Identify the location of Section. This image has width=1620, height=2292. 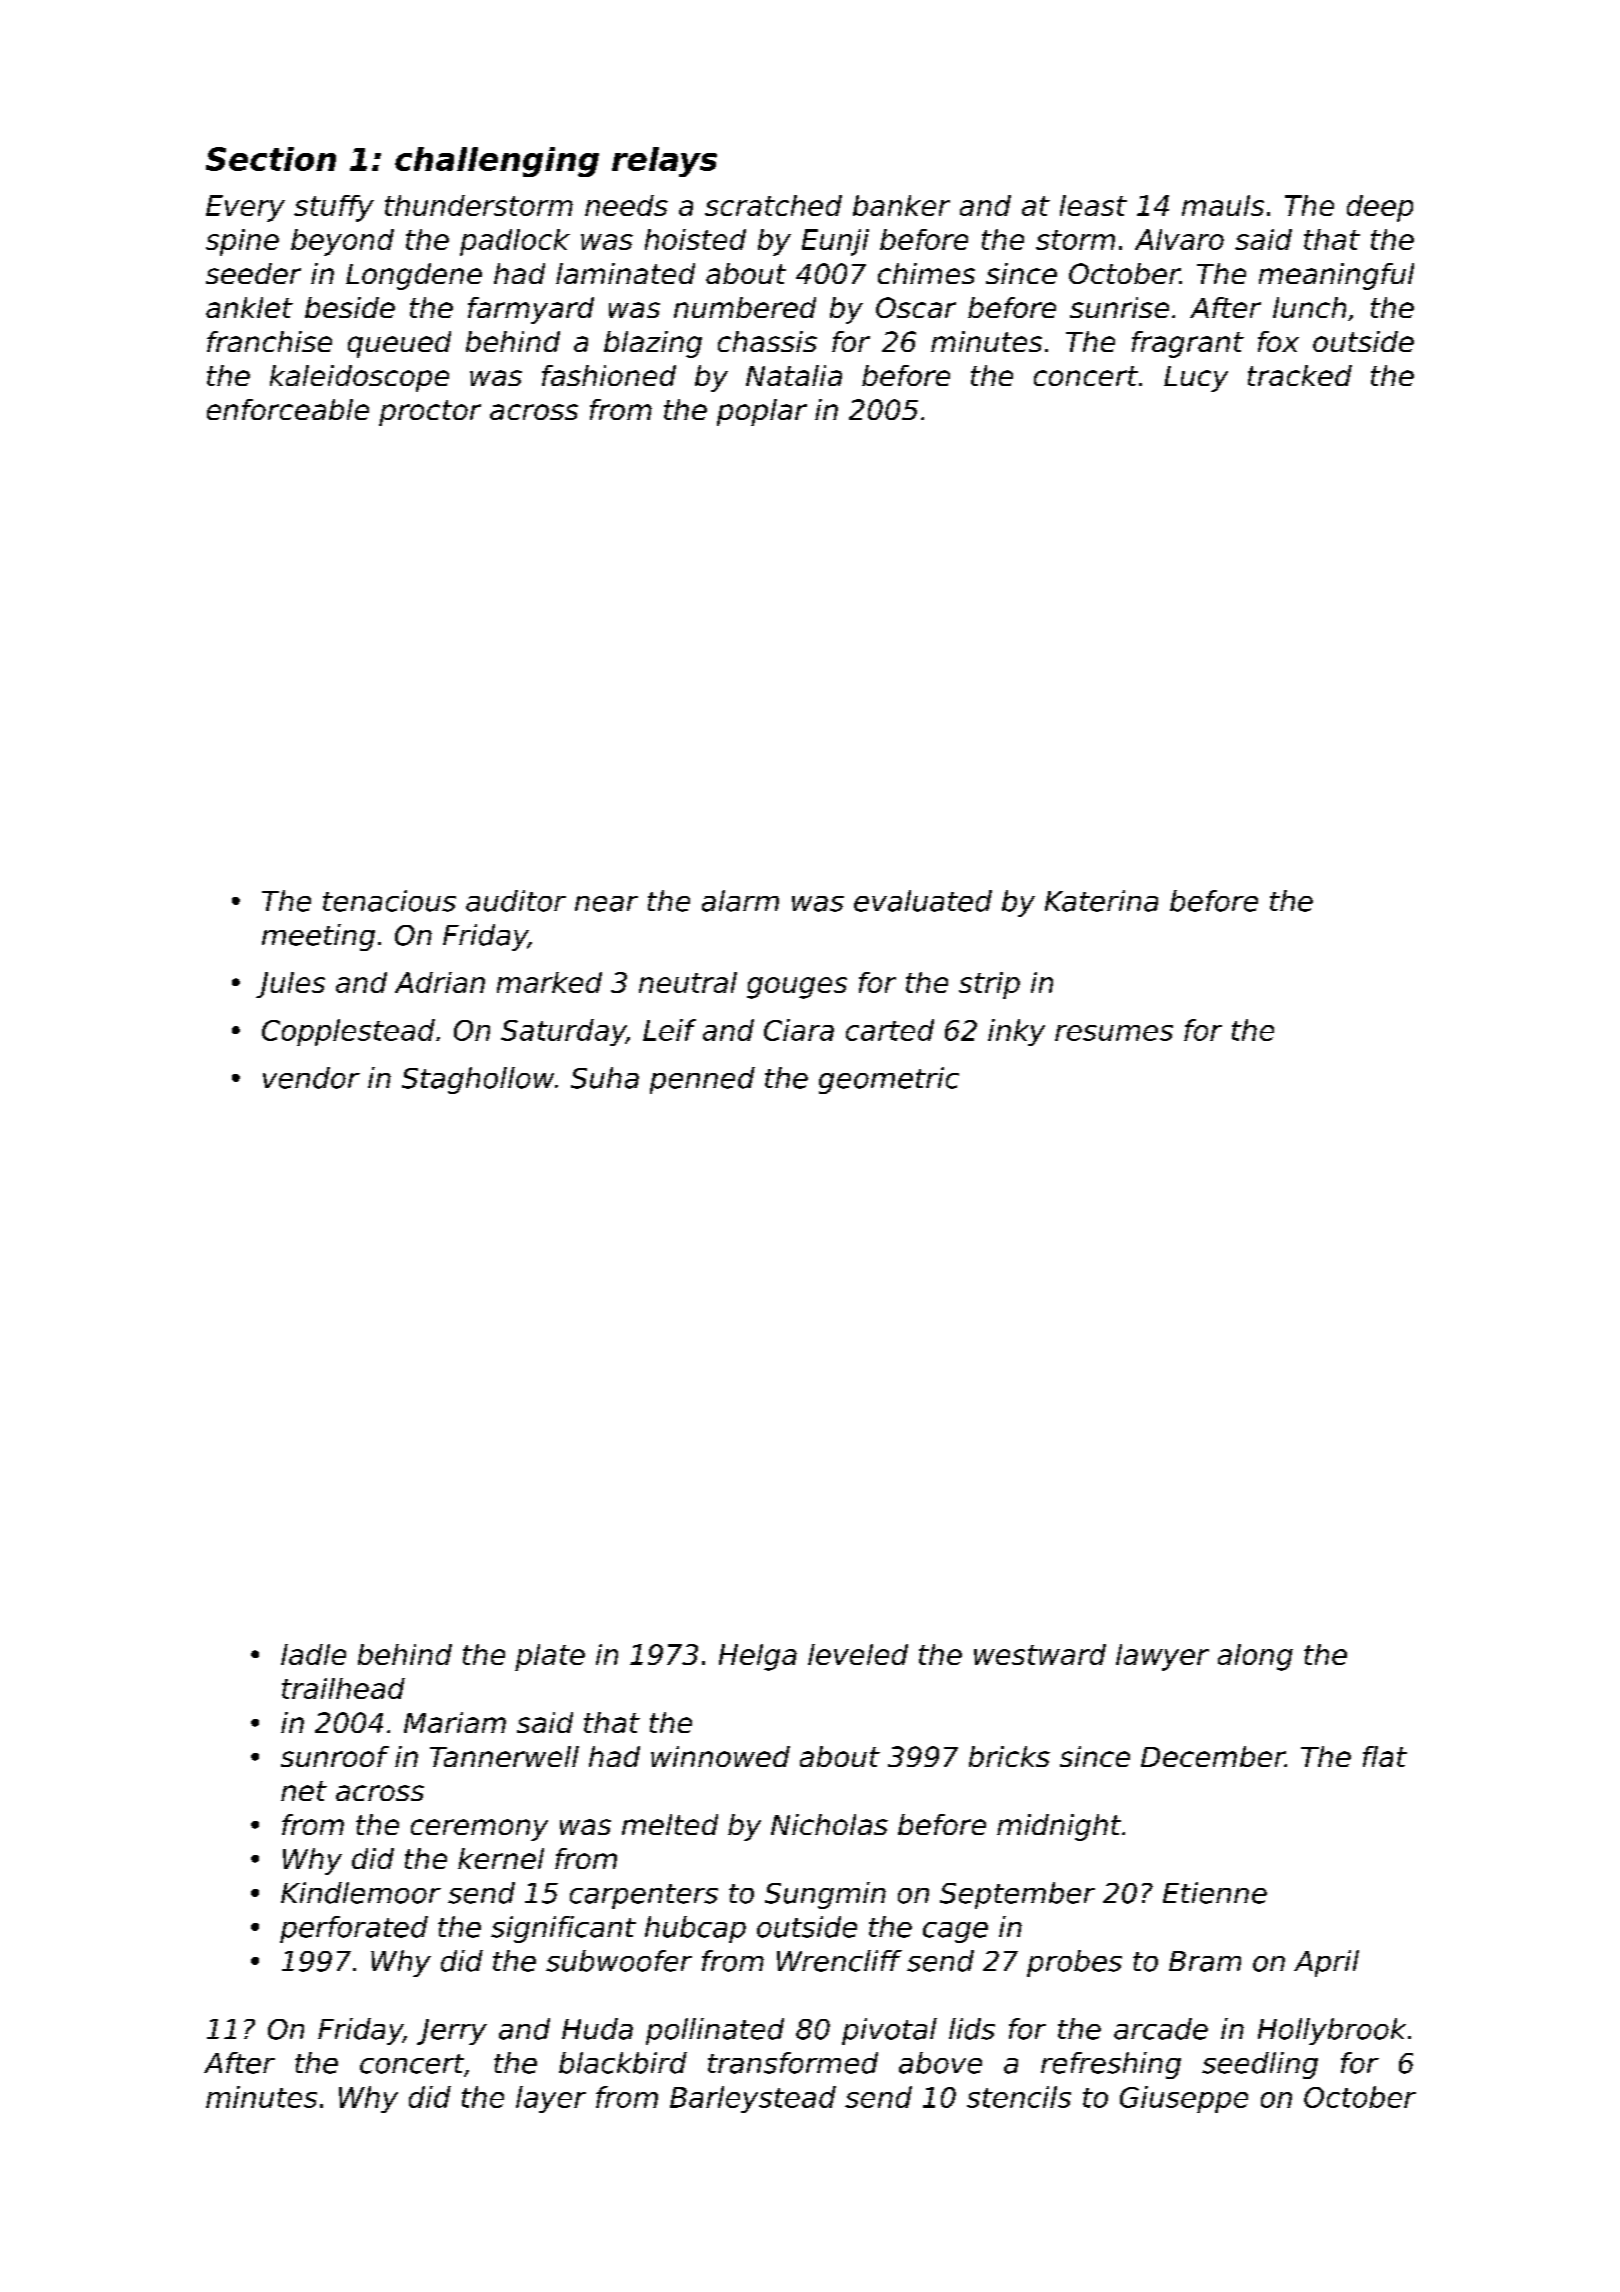
(271, 159).
